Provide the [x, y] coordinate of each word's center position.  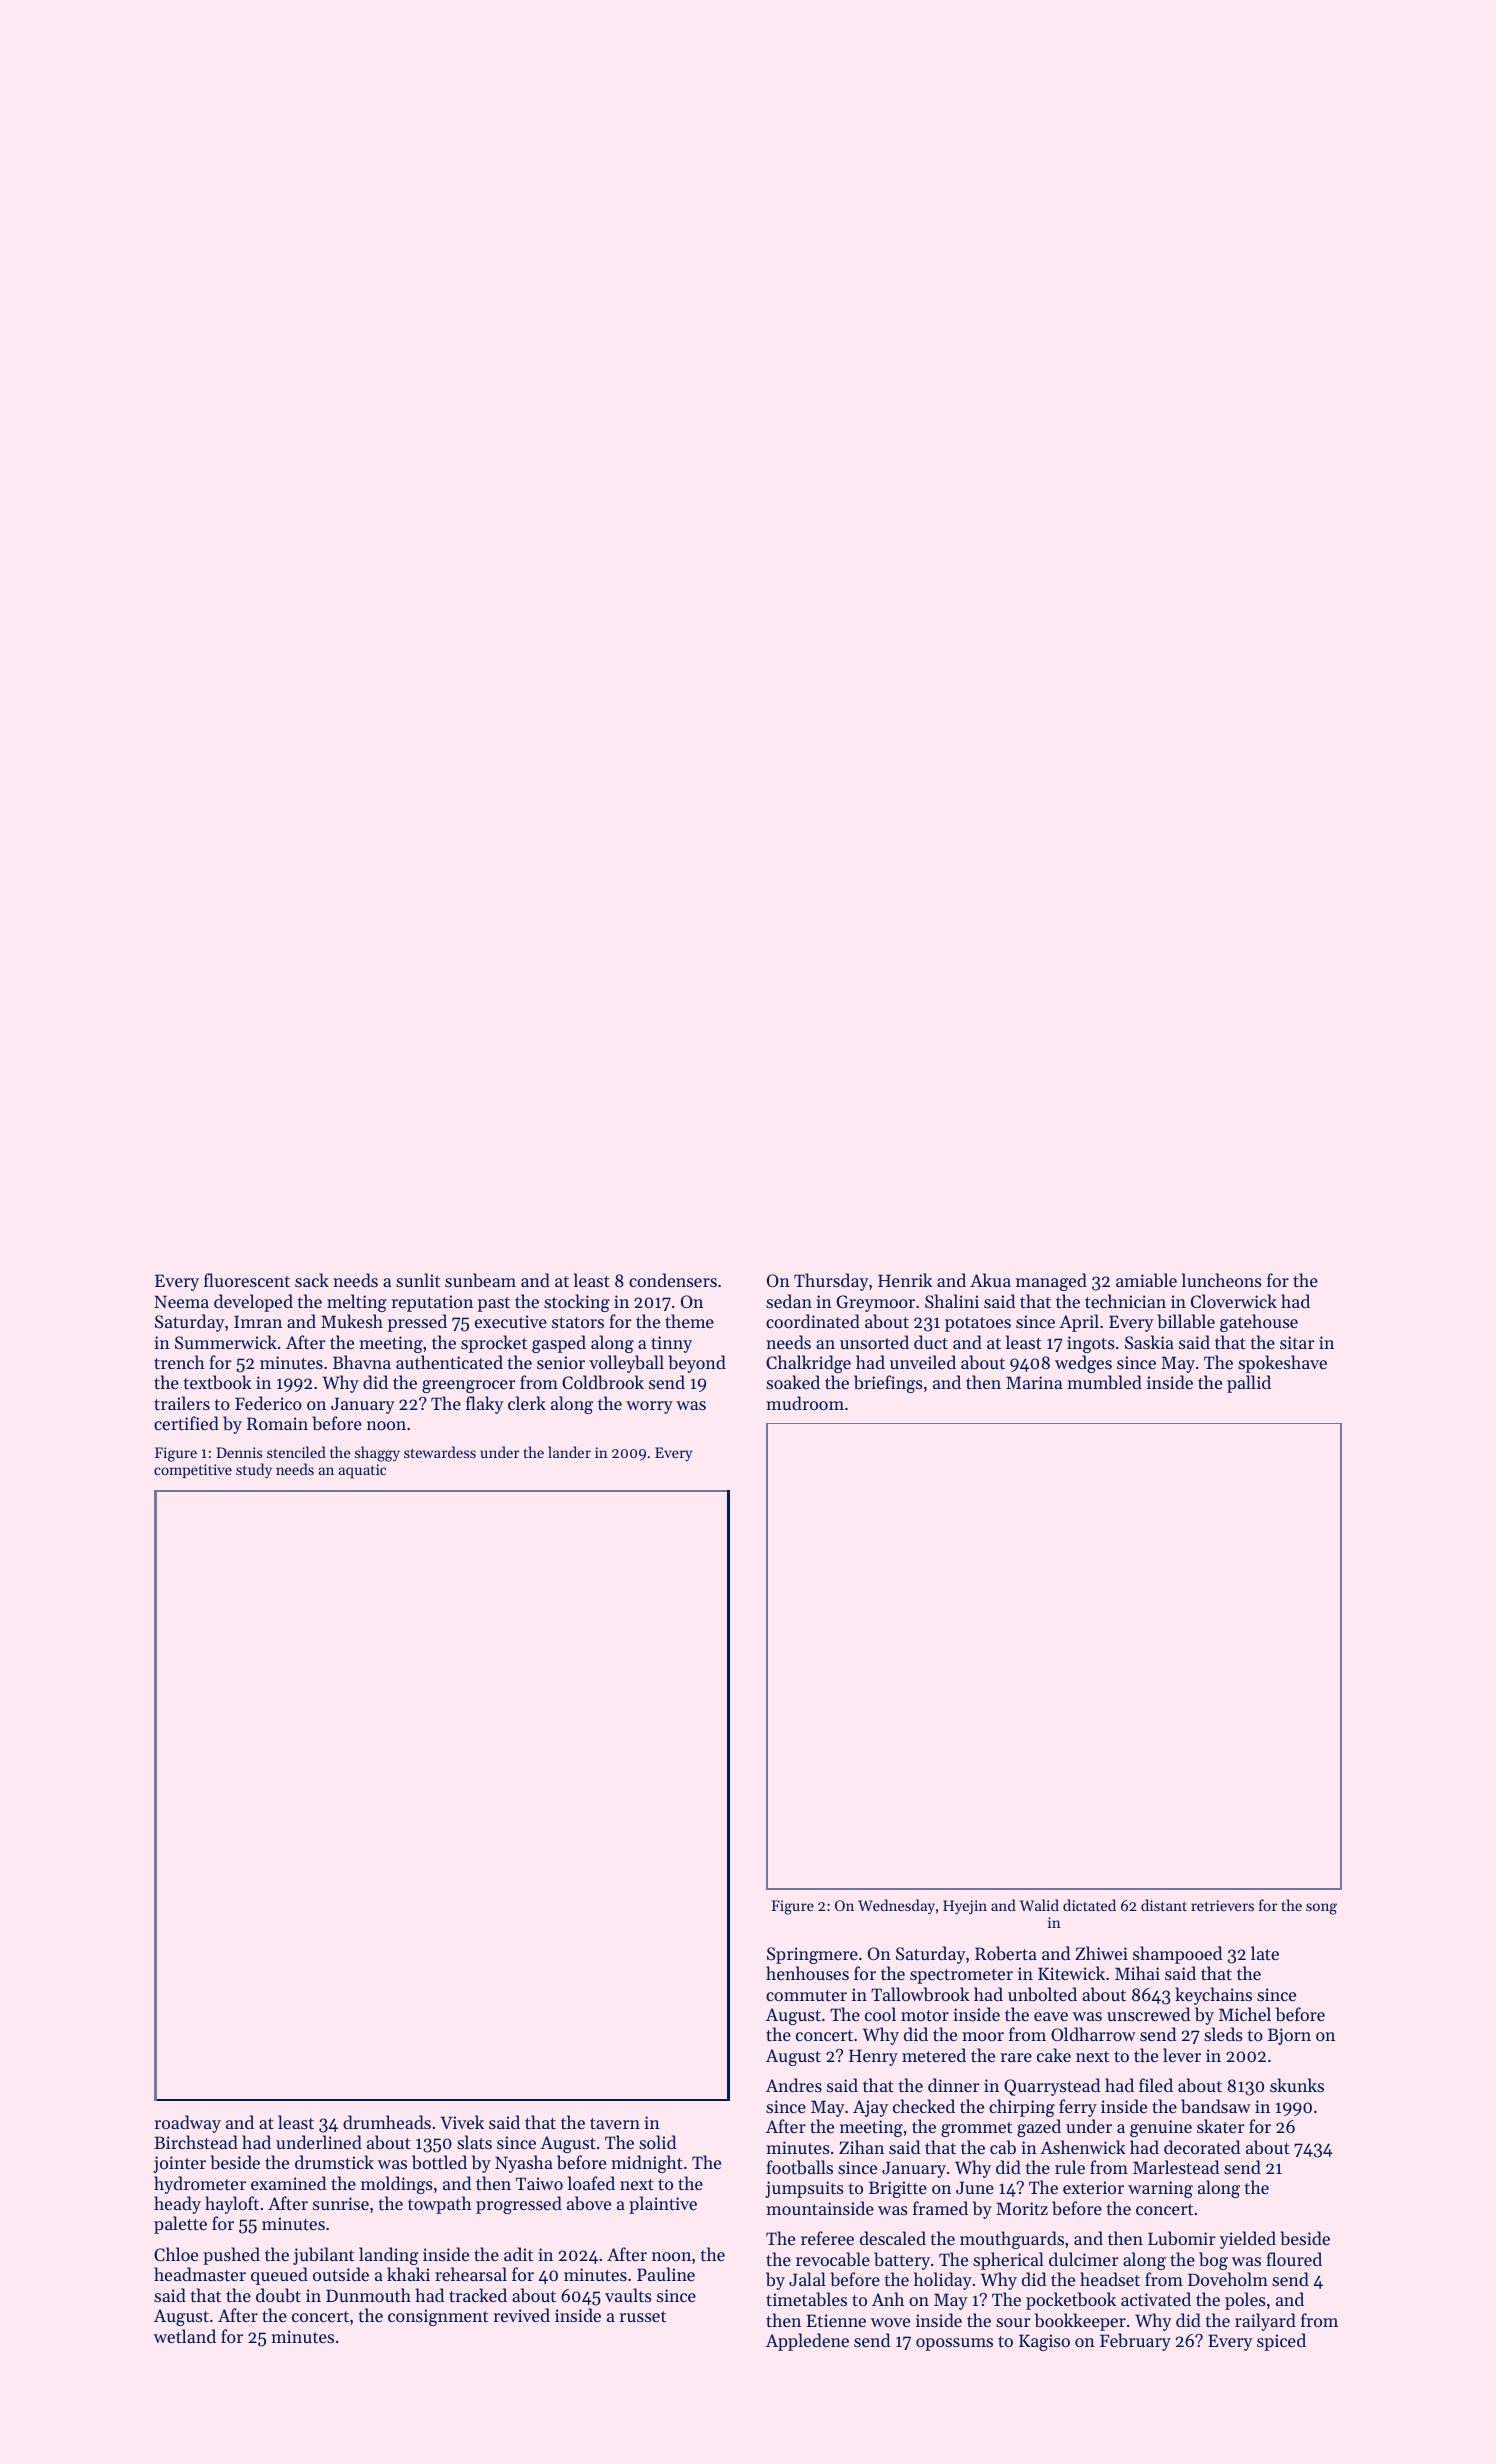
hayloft [232, 2205]
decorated [1202, 2147]
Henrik [905, 1280]
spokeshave [1282, 1364]
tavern [615, 2123]
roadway [188, 2124]
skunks [1297, 2085]
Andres [794, 2085]
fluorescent [247, 1280]
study [254, 1471]
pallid [1249, 1384]
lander [569, 1452]
